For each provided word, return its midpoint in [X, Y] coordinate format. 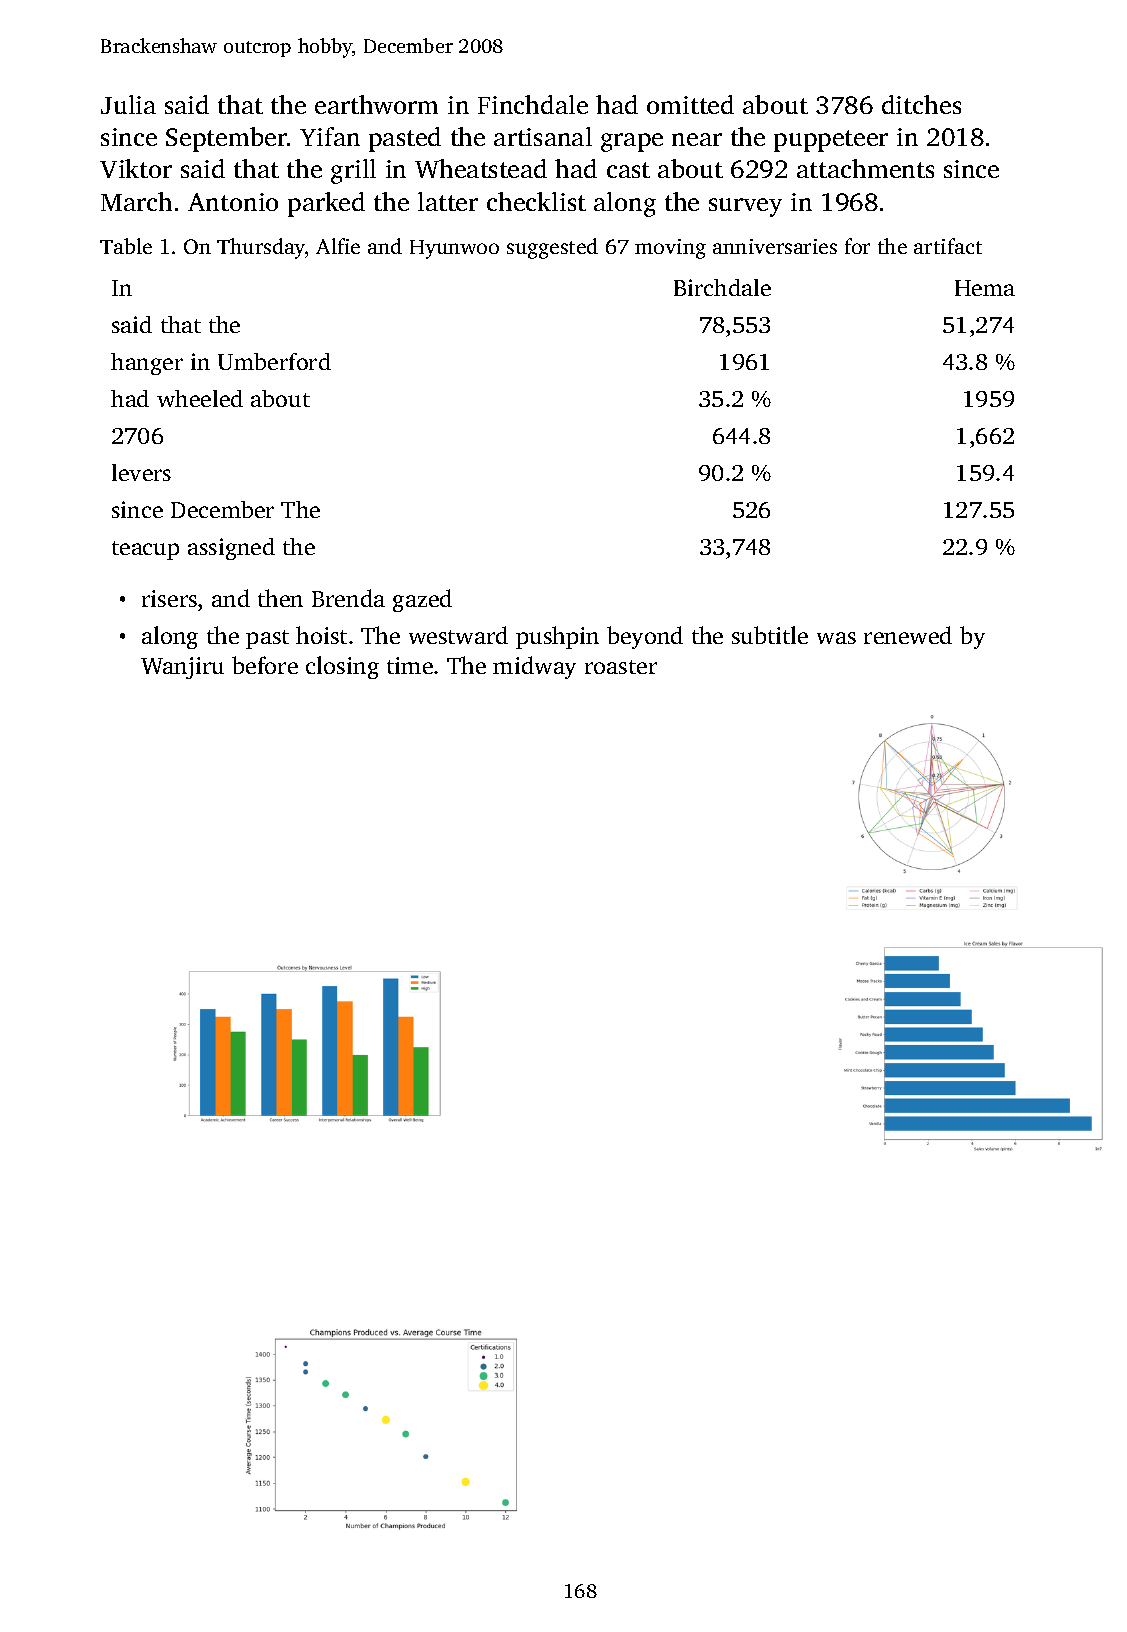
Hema [985, 288]
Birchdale [722, 287]
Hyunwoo [454, 249]
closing [342, 667]
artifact [948, 246]
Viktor [136, 168]
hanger [147, 364]
